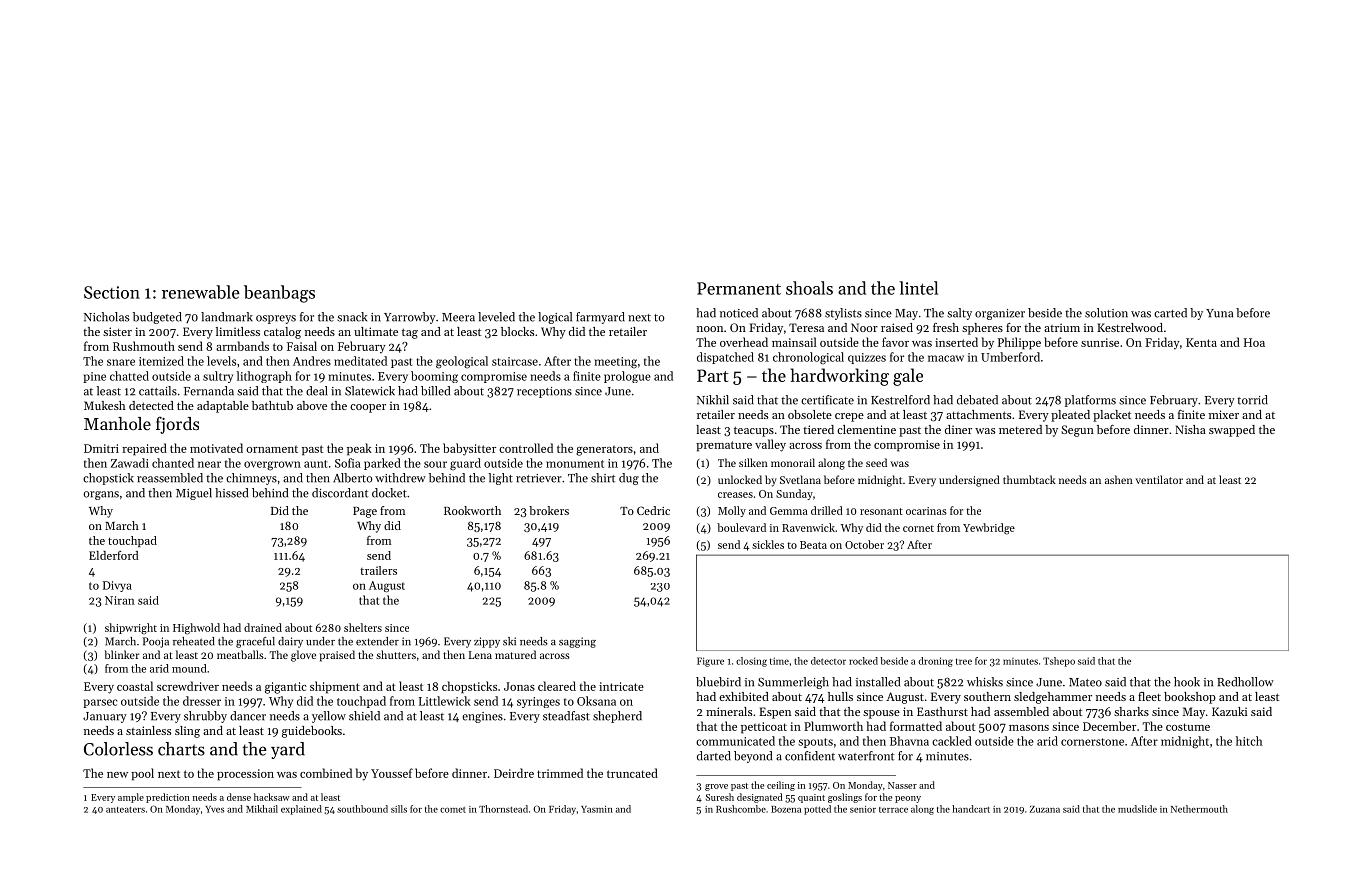  What do you see at coordinates (112, 292) in the page?
I see `Section` at bounding box center [112, 292].
